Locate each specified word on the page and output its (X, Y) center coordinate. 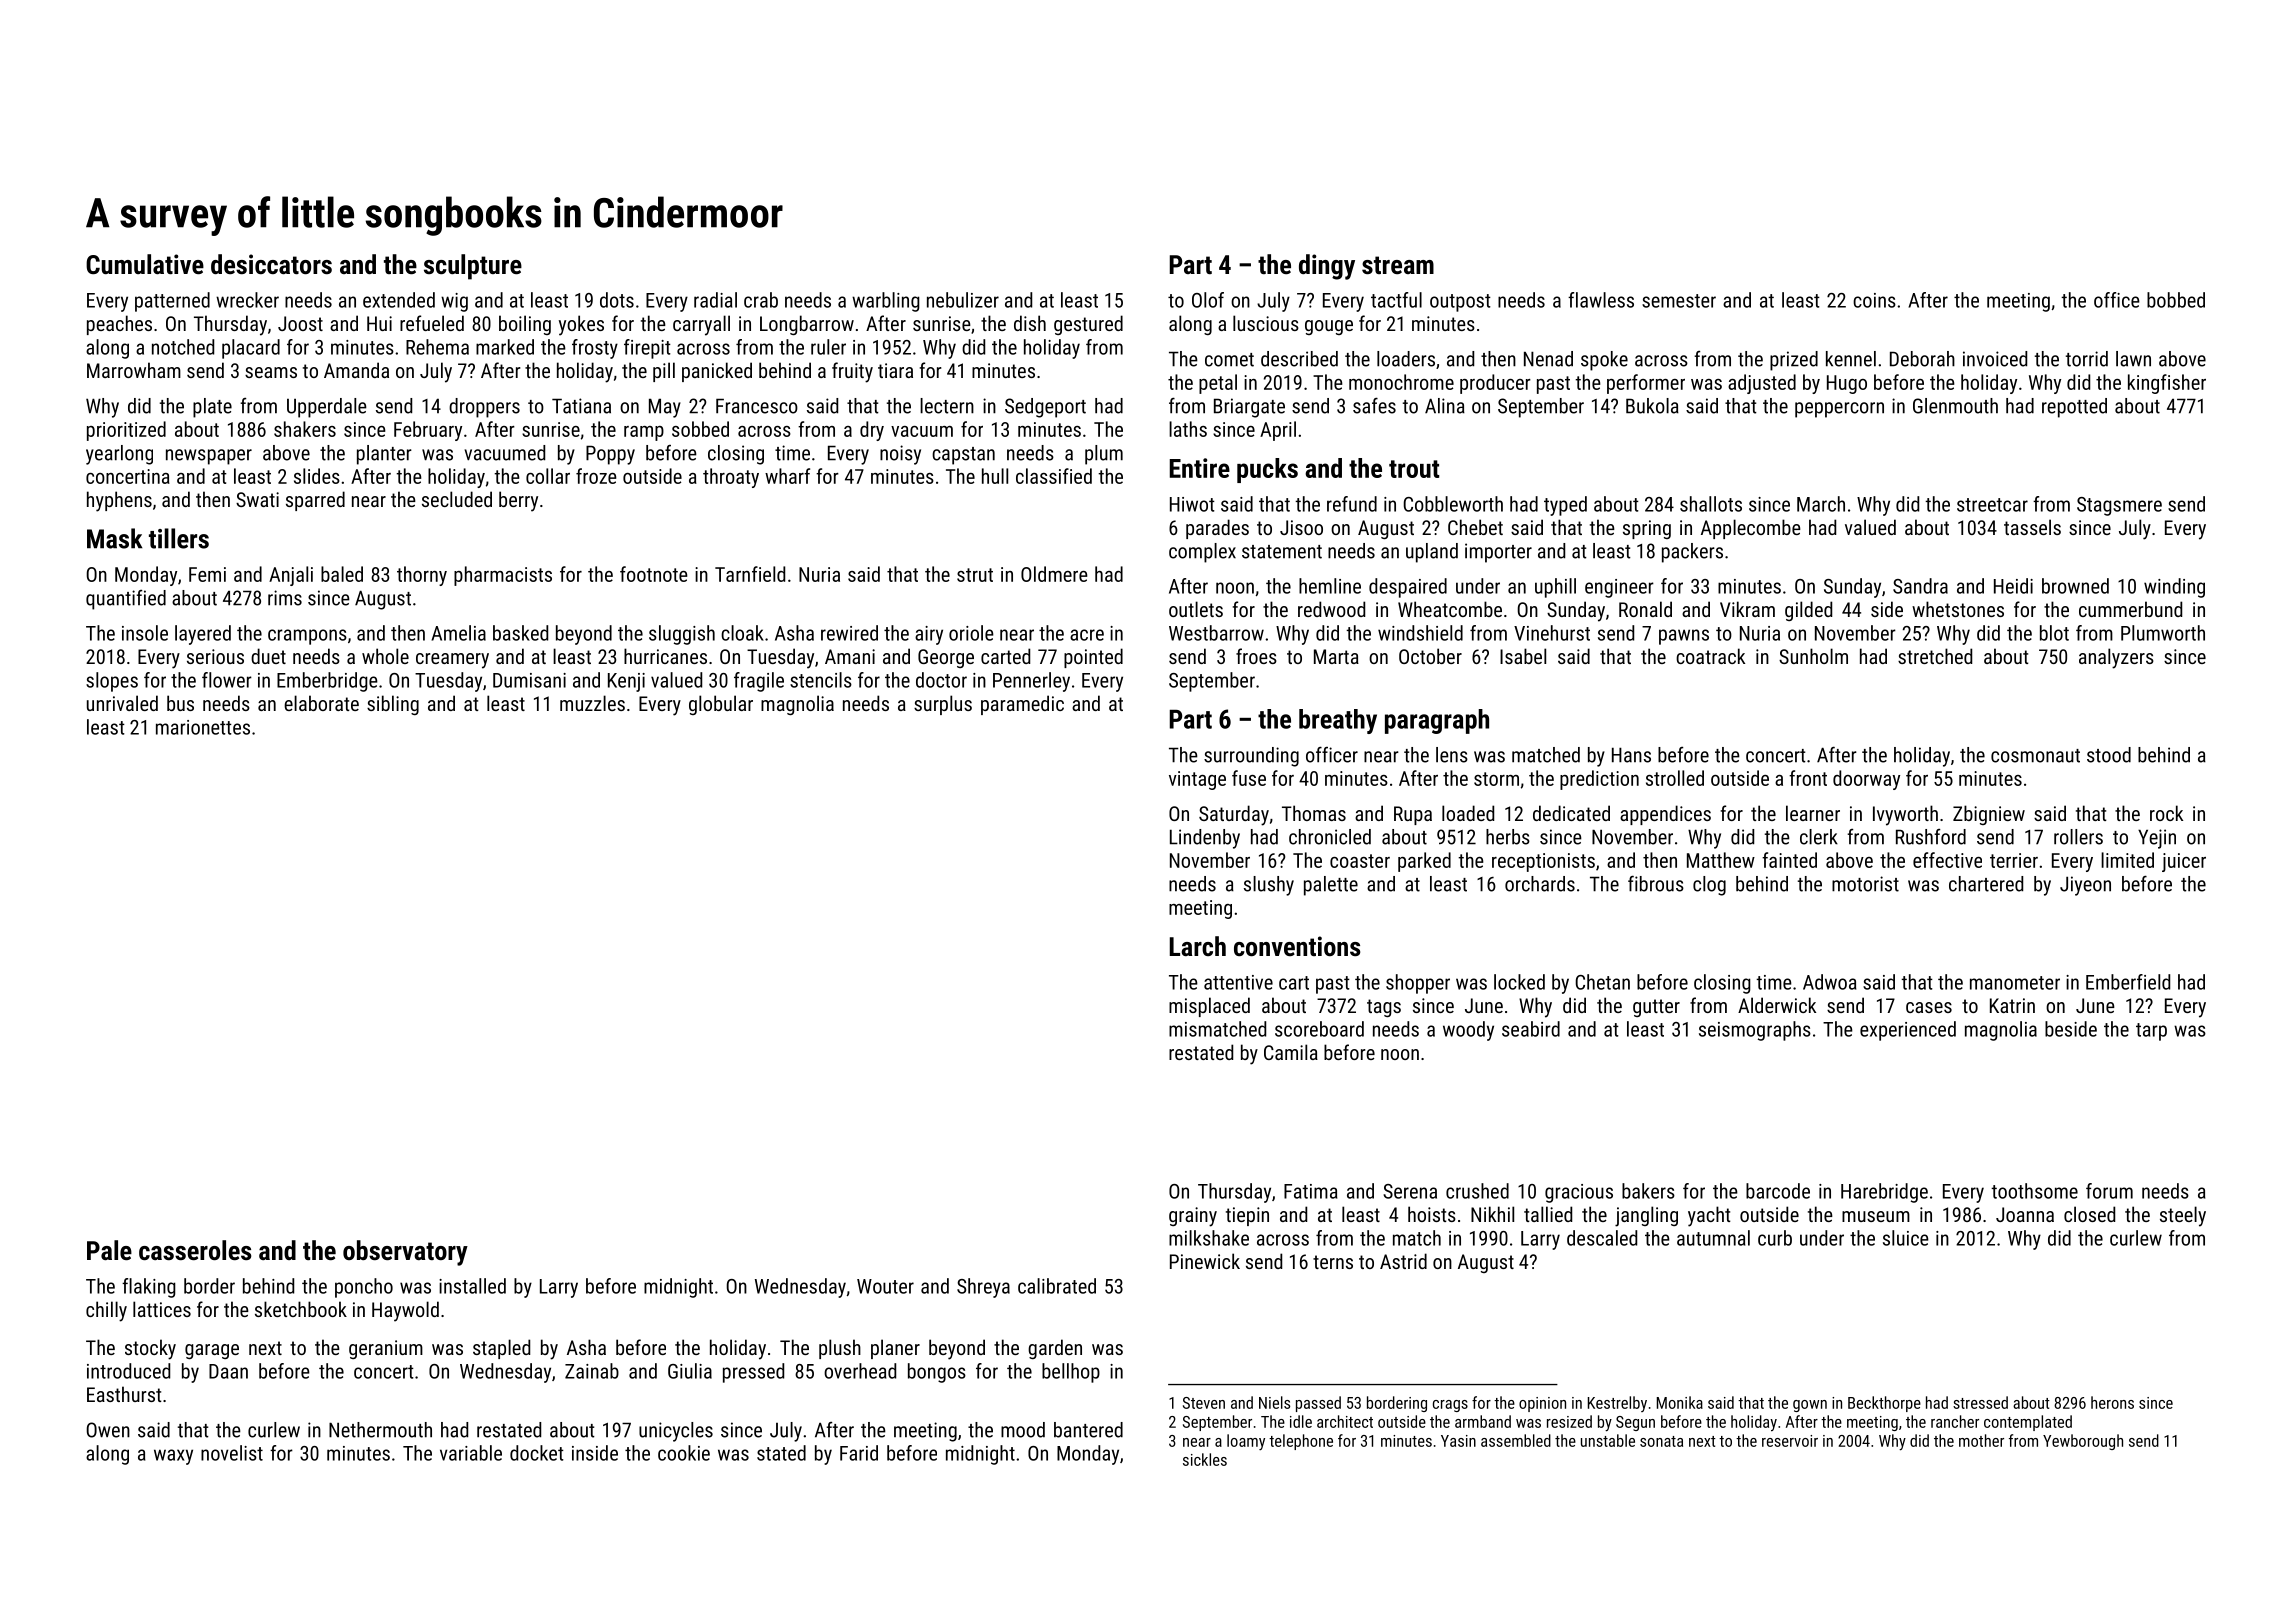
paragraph (1437, 721)
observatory (405, 1253)
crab (761, 300)
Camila (1291, 1052)
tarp (2151, 1032)
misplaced (1209, 1007)
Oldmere (1054, 574)
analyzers (2116, 658)
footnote (654, 574)
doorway (1866, 780)
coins (1874, 300)
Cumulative (145, 264)
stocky (150, 1349)
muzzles (592, 703)
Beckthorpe (1884, 1404)
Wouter (885, 1286)
